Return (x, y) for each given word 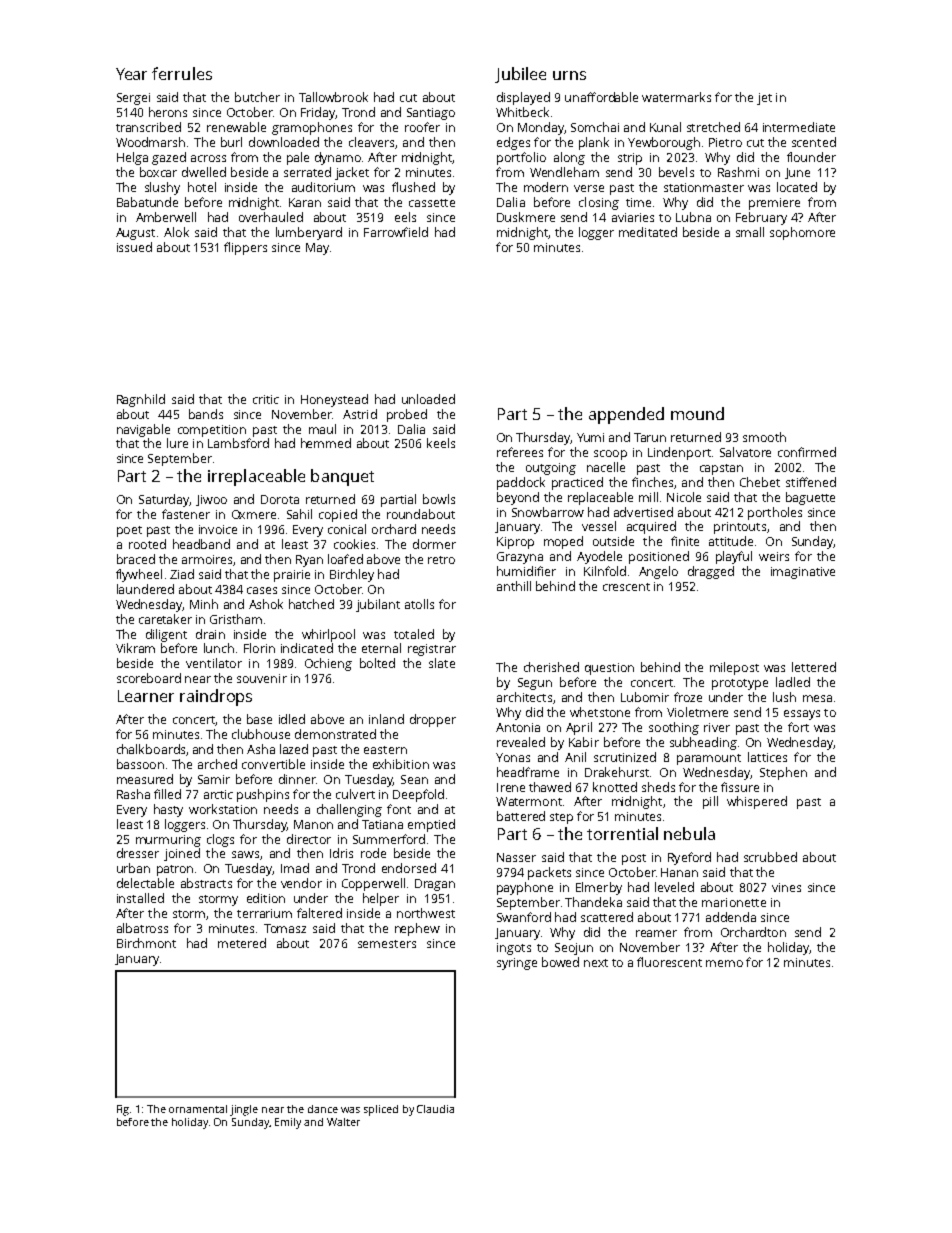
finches (652, 482)
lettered (814, 667)
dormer (434, 544)
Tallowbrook (333, 97)
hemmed (326, 443)
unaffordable (601, 97)
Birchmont (146, 943)
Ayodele (599, 557)
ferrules (182, 73)
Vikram (135, 648)
